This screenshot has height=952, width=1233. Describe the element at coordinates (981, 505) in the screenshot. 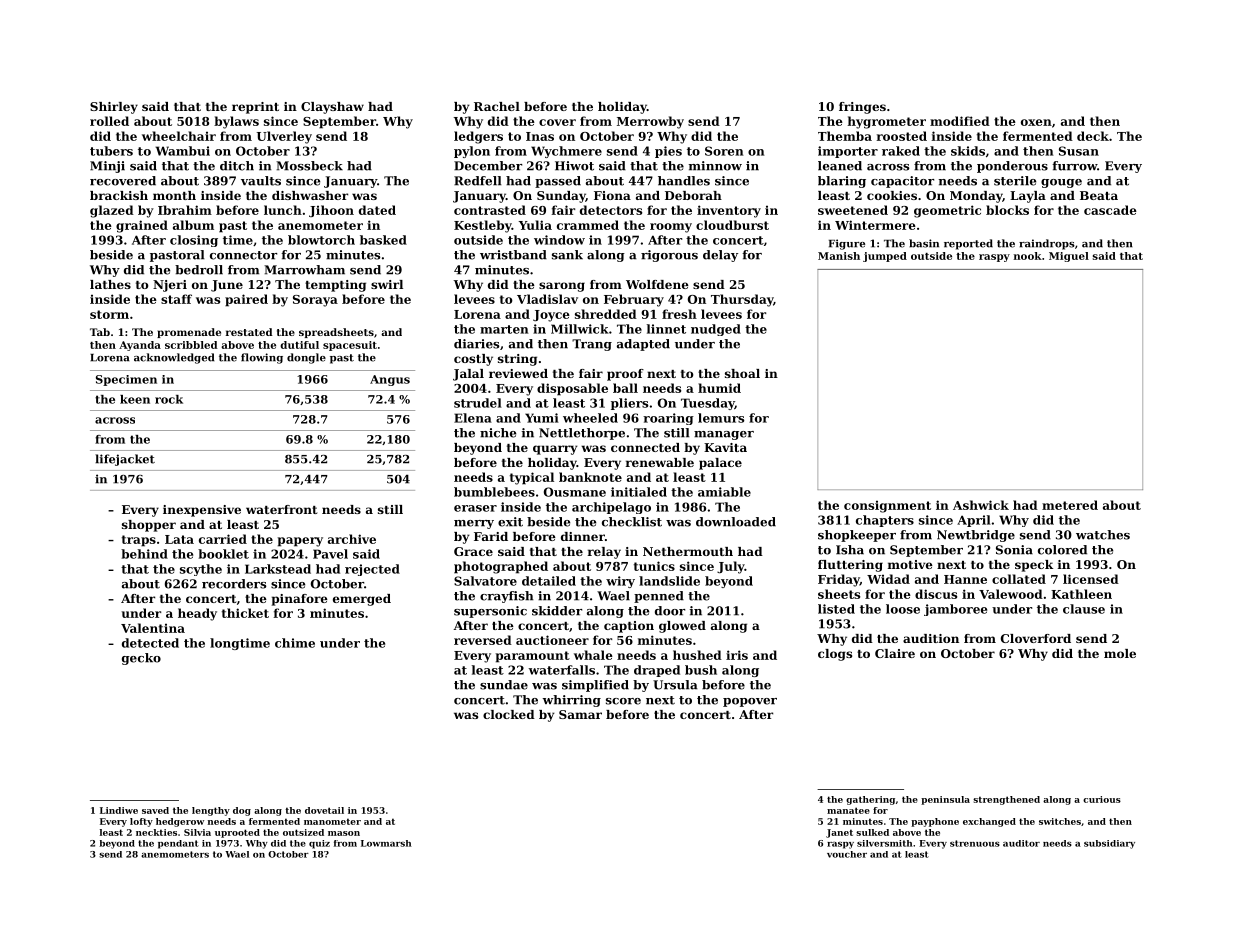

I see `Ashwick` at that location.
